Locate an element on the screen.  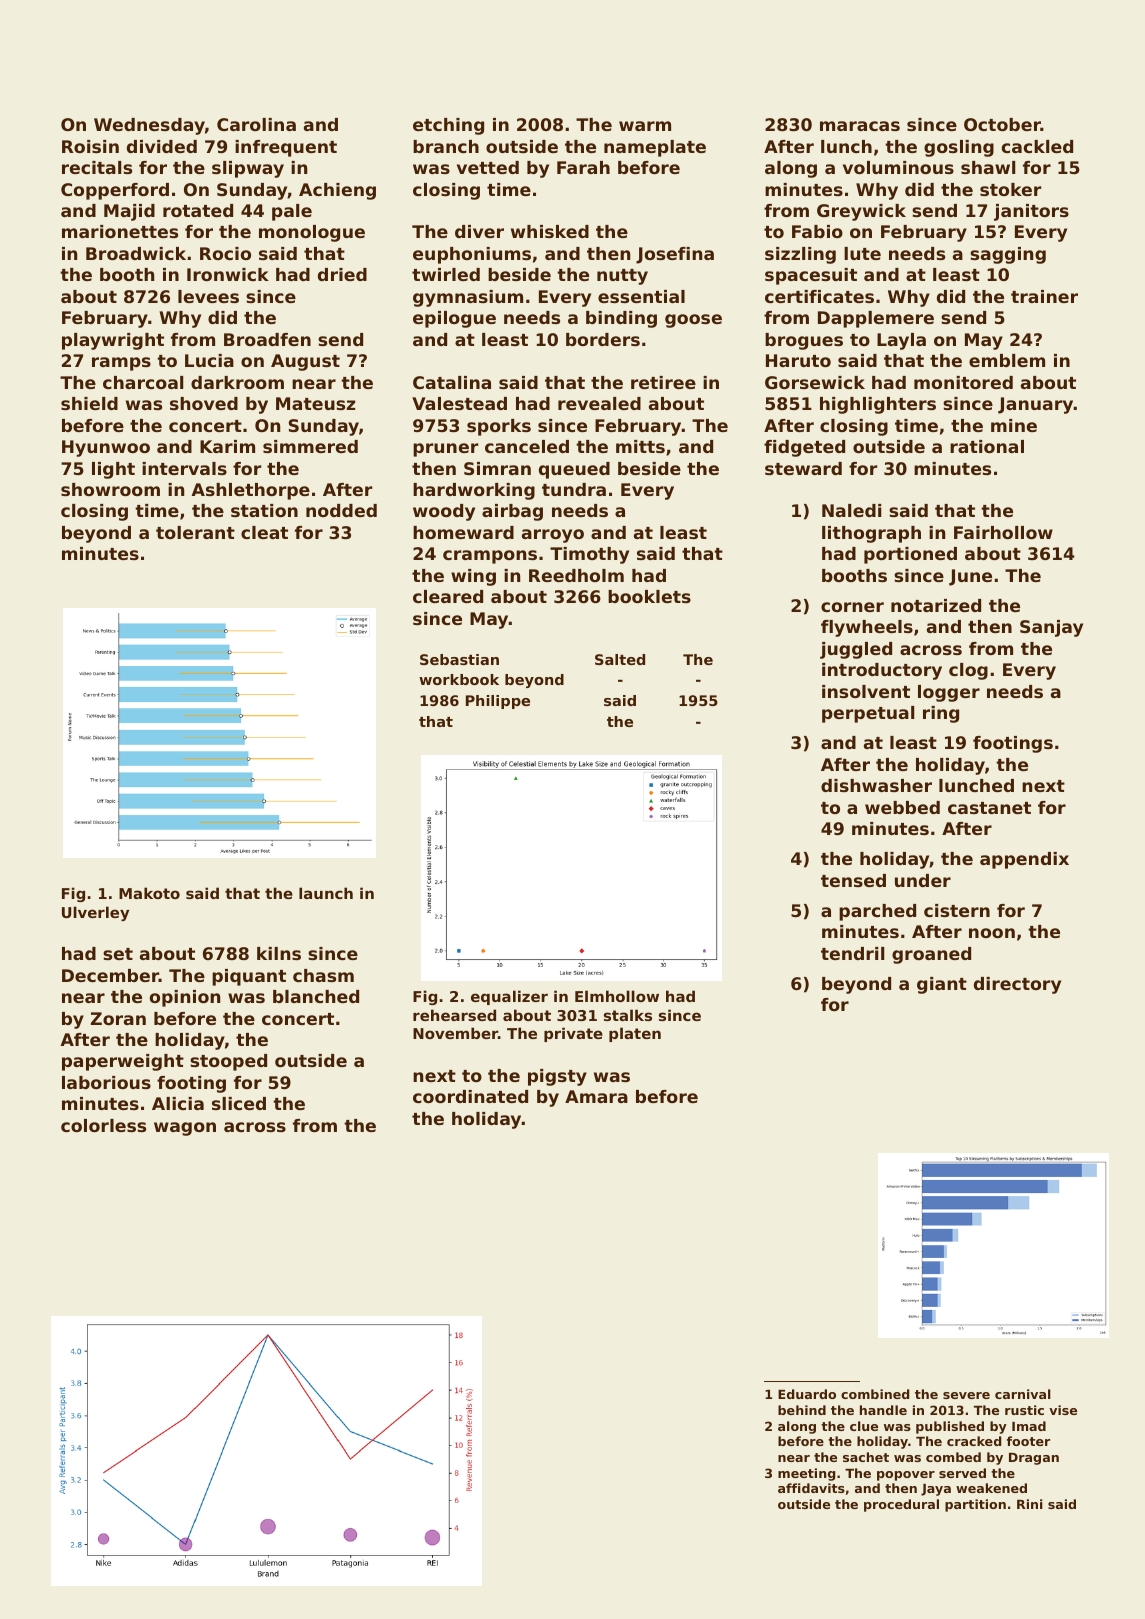
Fairhollow is located at coordinates (1003, 532).
